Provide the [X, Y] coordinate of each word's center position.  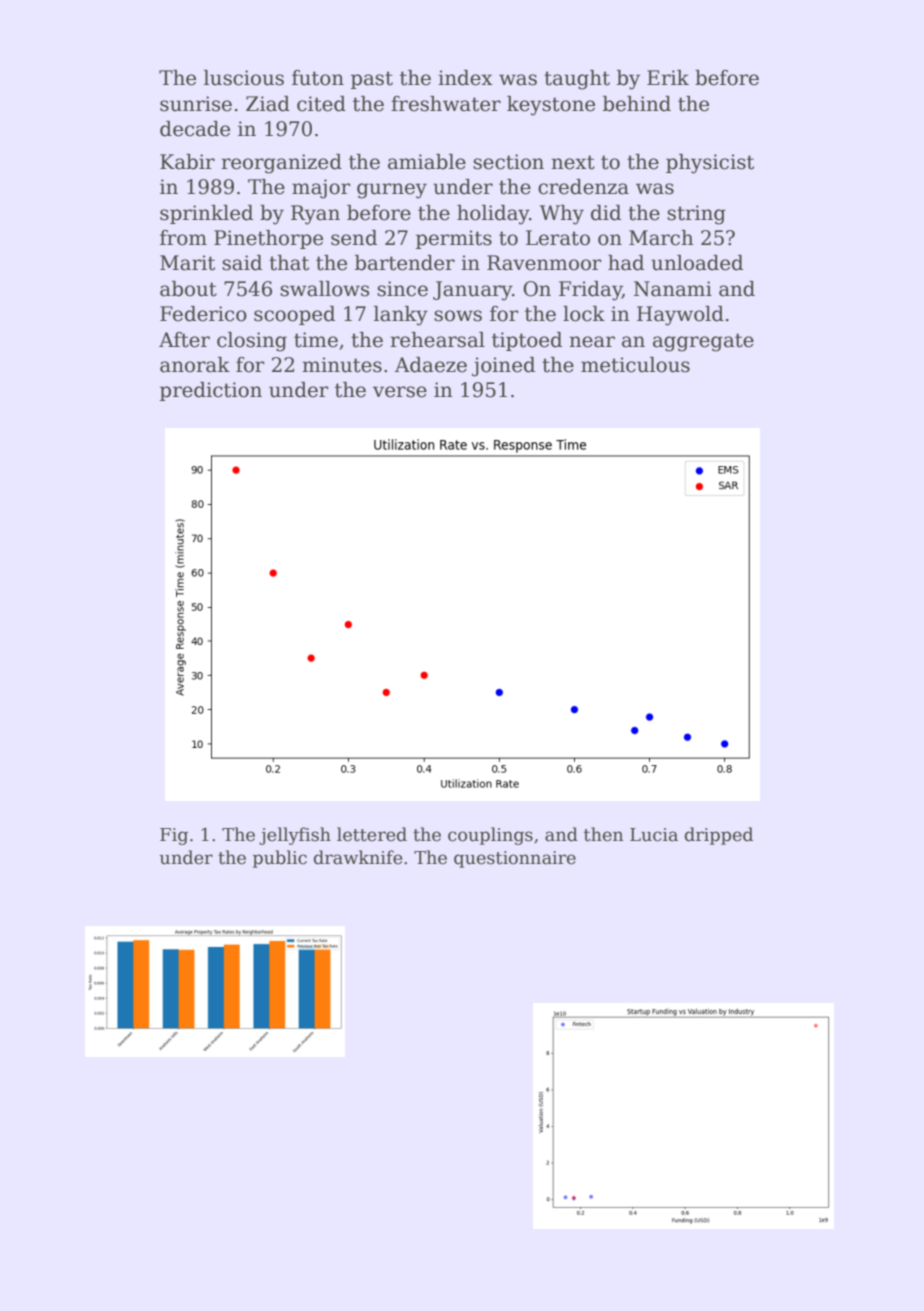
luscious [244, 78]
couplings [490, 836]
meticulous [635, 365]
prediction [211, 391]
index [465, 78]
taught [577, 80]
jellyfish [295, 836]
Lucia [654, 835]
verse [400, 392]
